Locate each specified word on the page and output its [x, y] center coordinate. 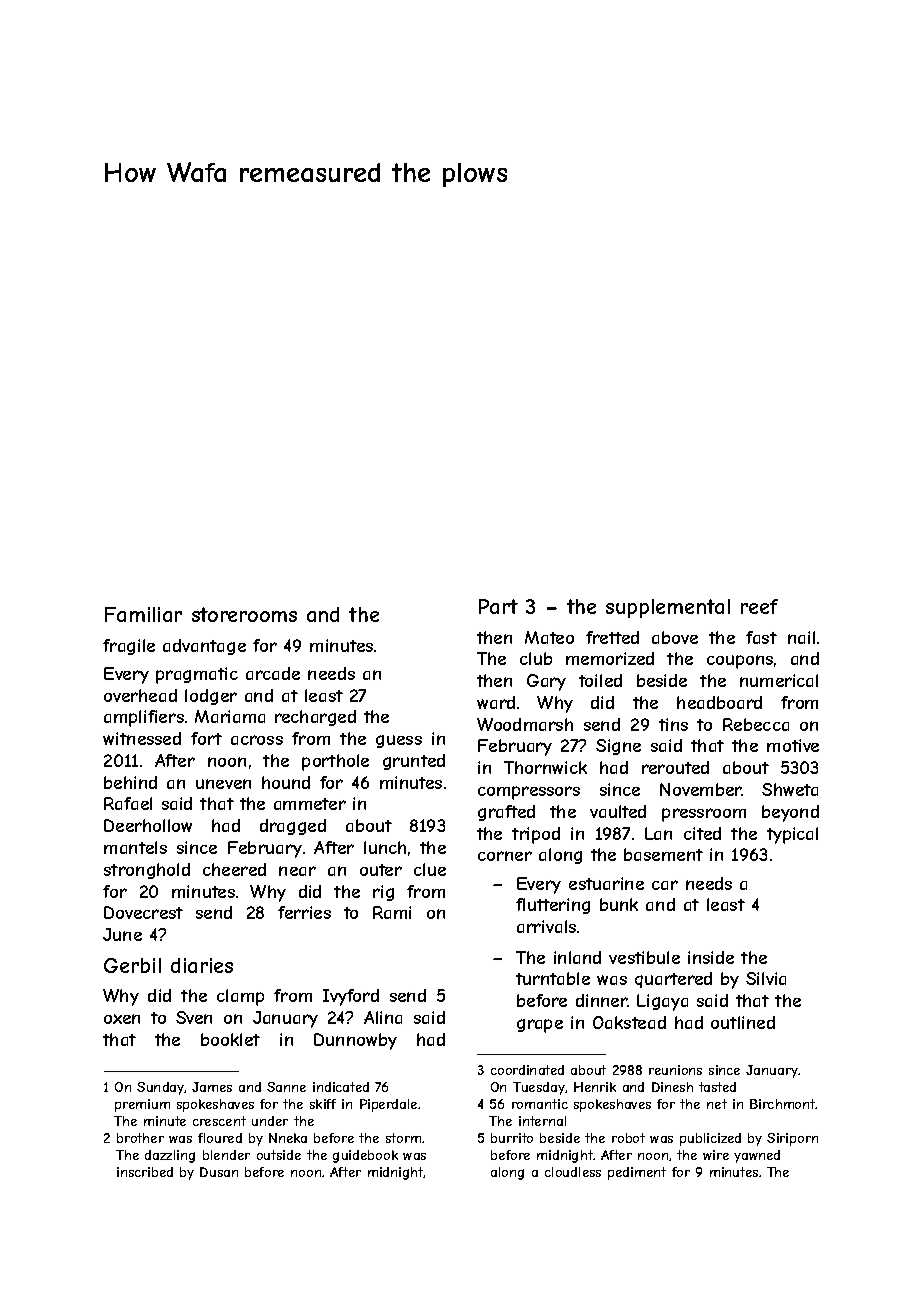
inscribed [145, 1172]
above [675, 637]
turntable [553, 978]
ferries [304, 912]
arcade [273, 673]
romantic [540, 1104]
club [536, 658]
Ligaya [662, 1002]
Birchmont [783, 1104]
